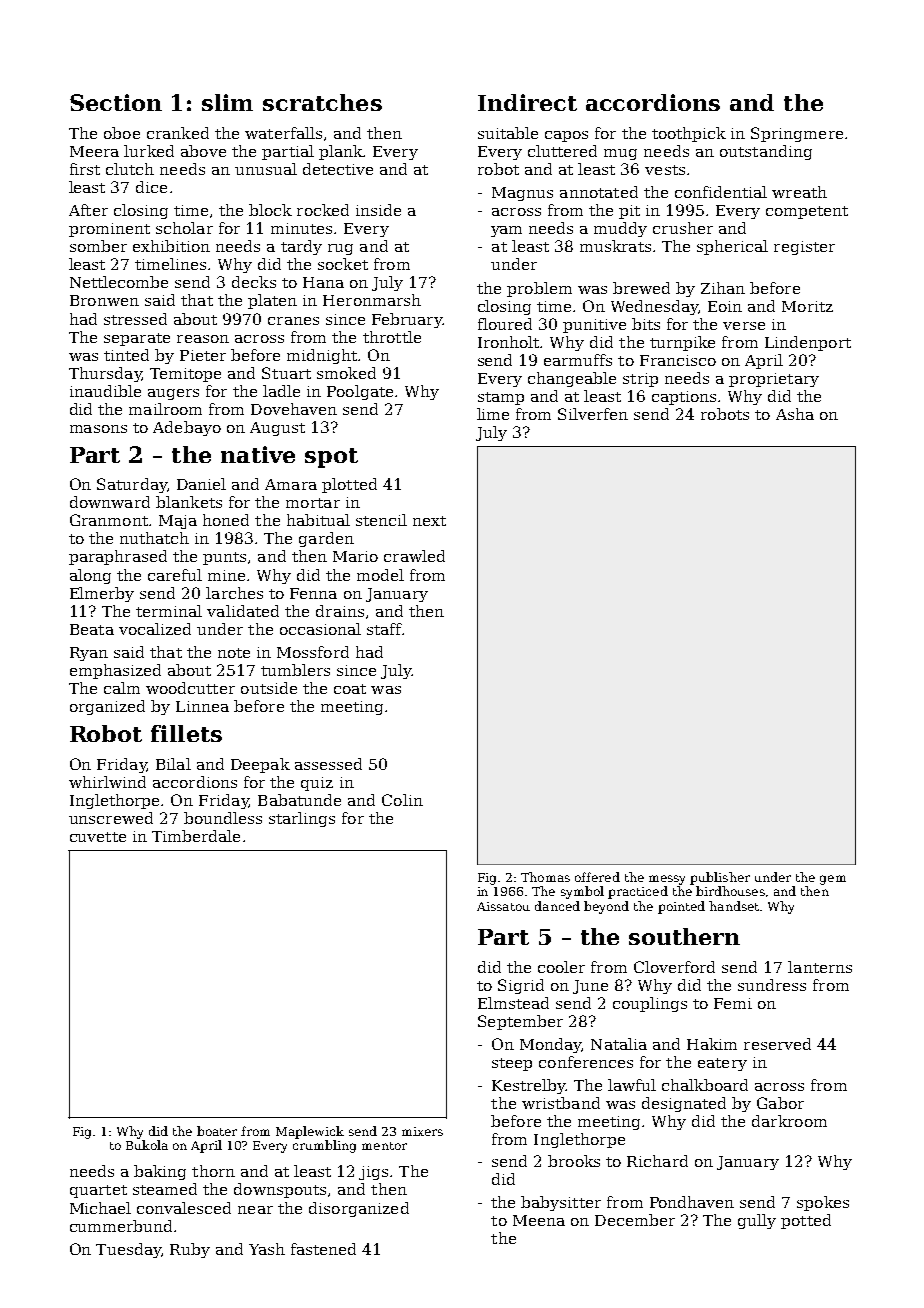 Image resolution: width=924 pixels, height=1308 pixels. What do you see at coordinates (795, 414) in the document?
I see `Asha` at bounding box center [795, 414].
